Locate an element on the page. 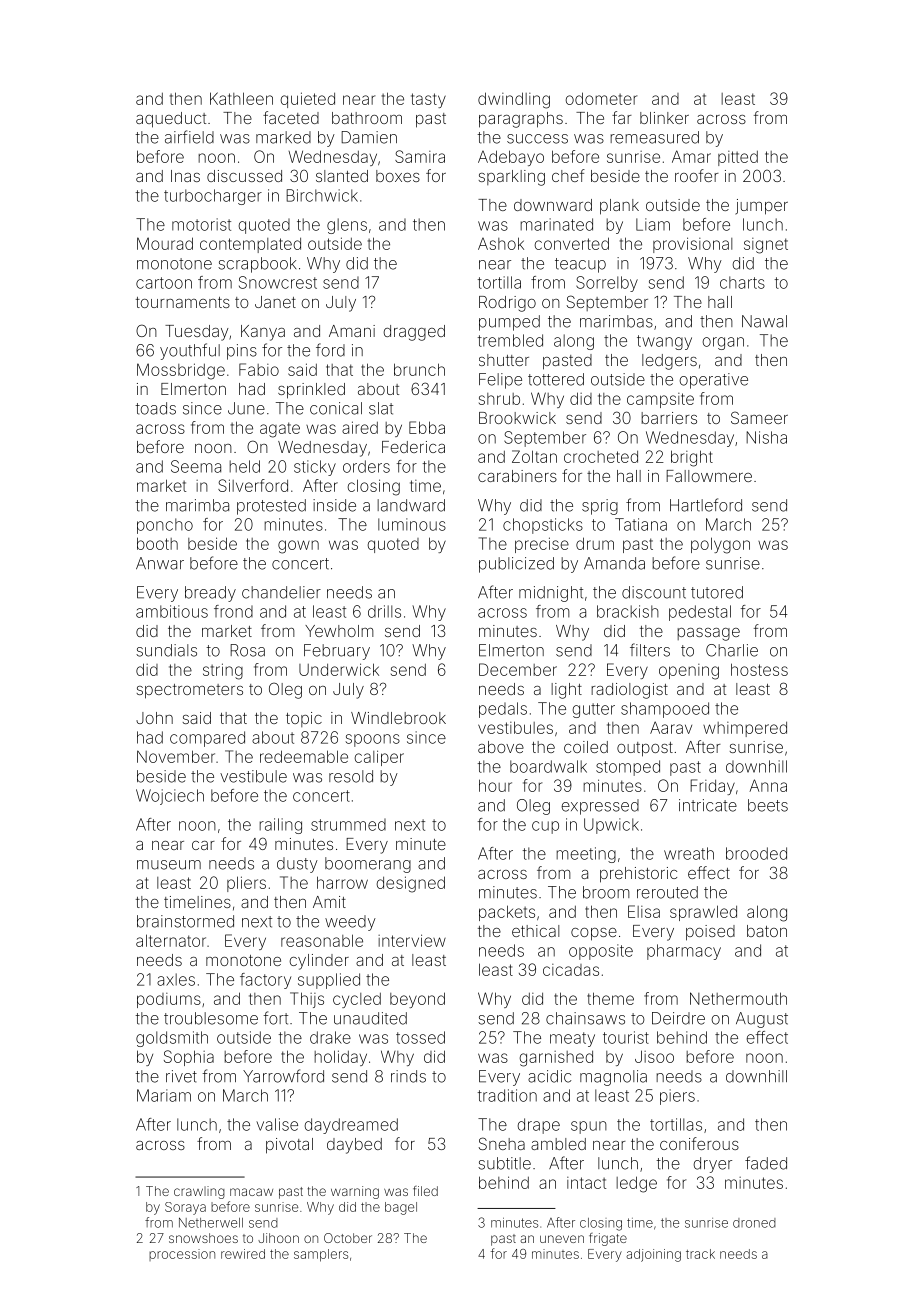  Inas is located at coordinates (185, 176).
